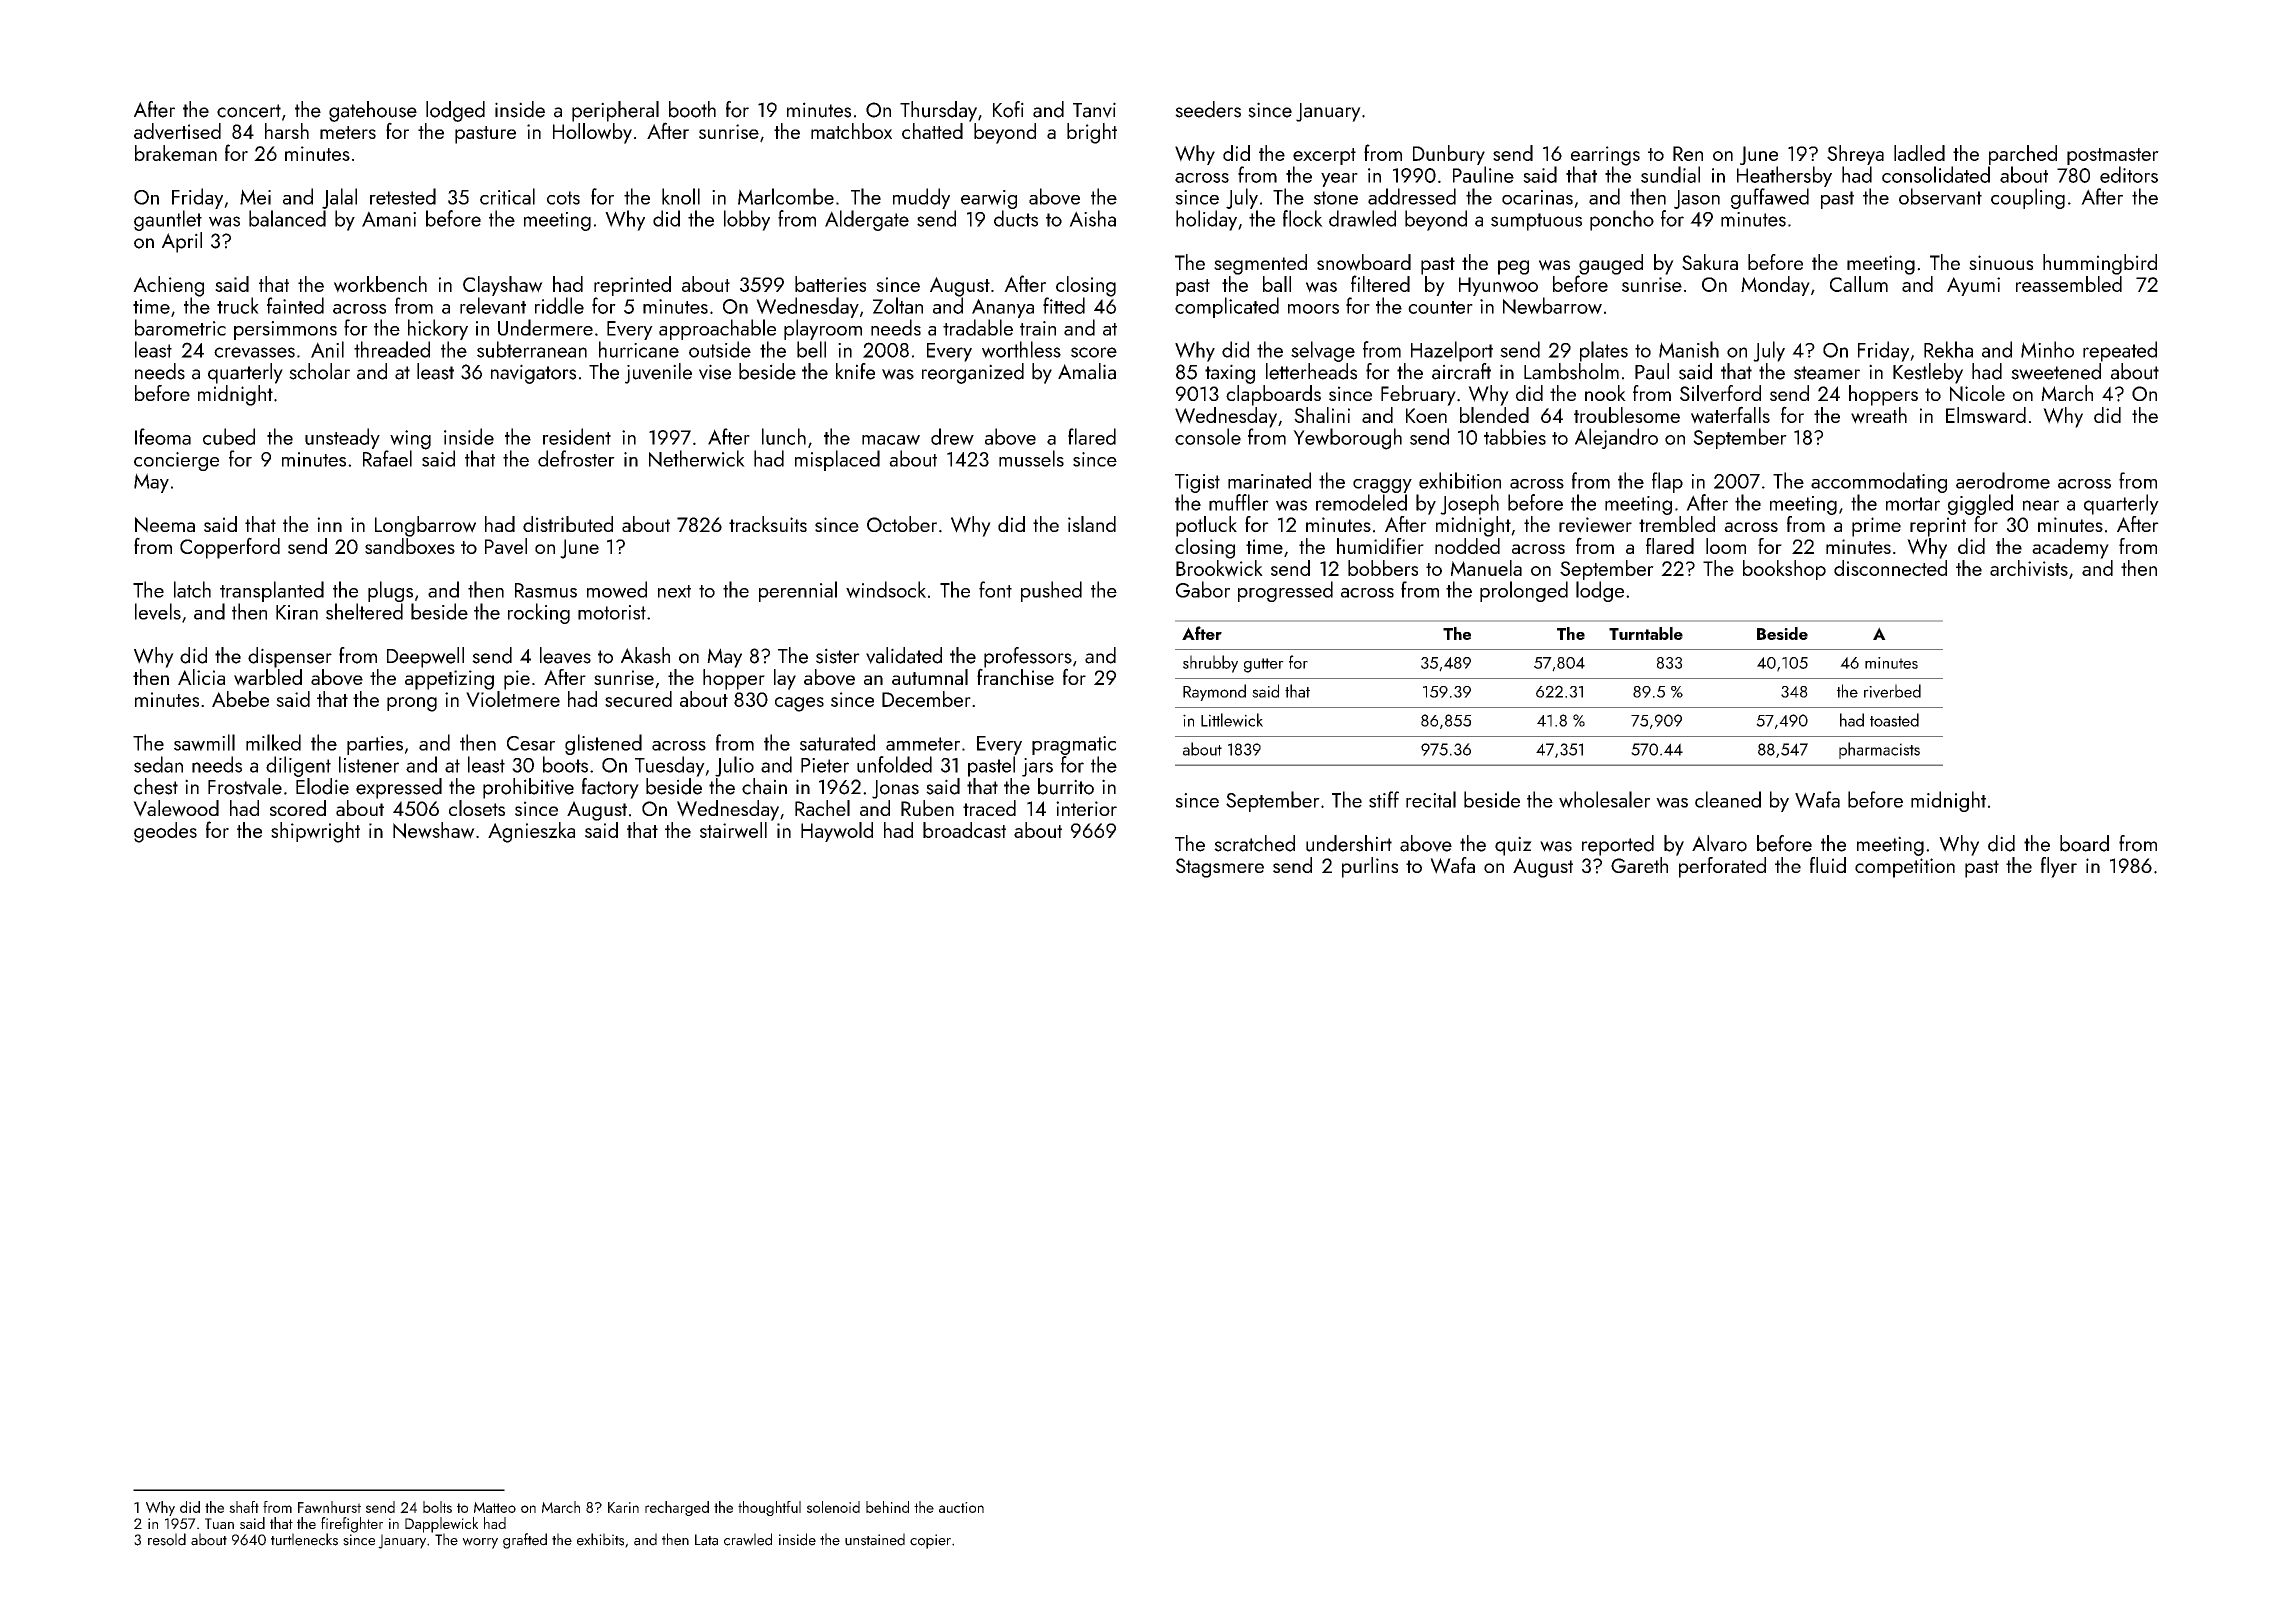  I want to click on appetizing, so click(449, 680).
